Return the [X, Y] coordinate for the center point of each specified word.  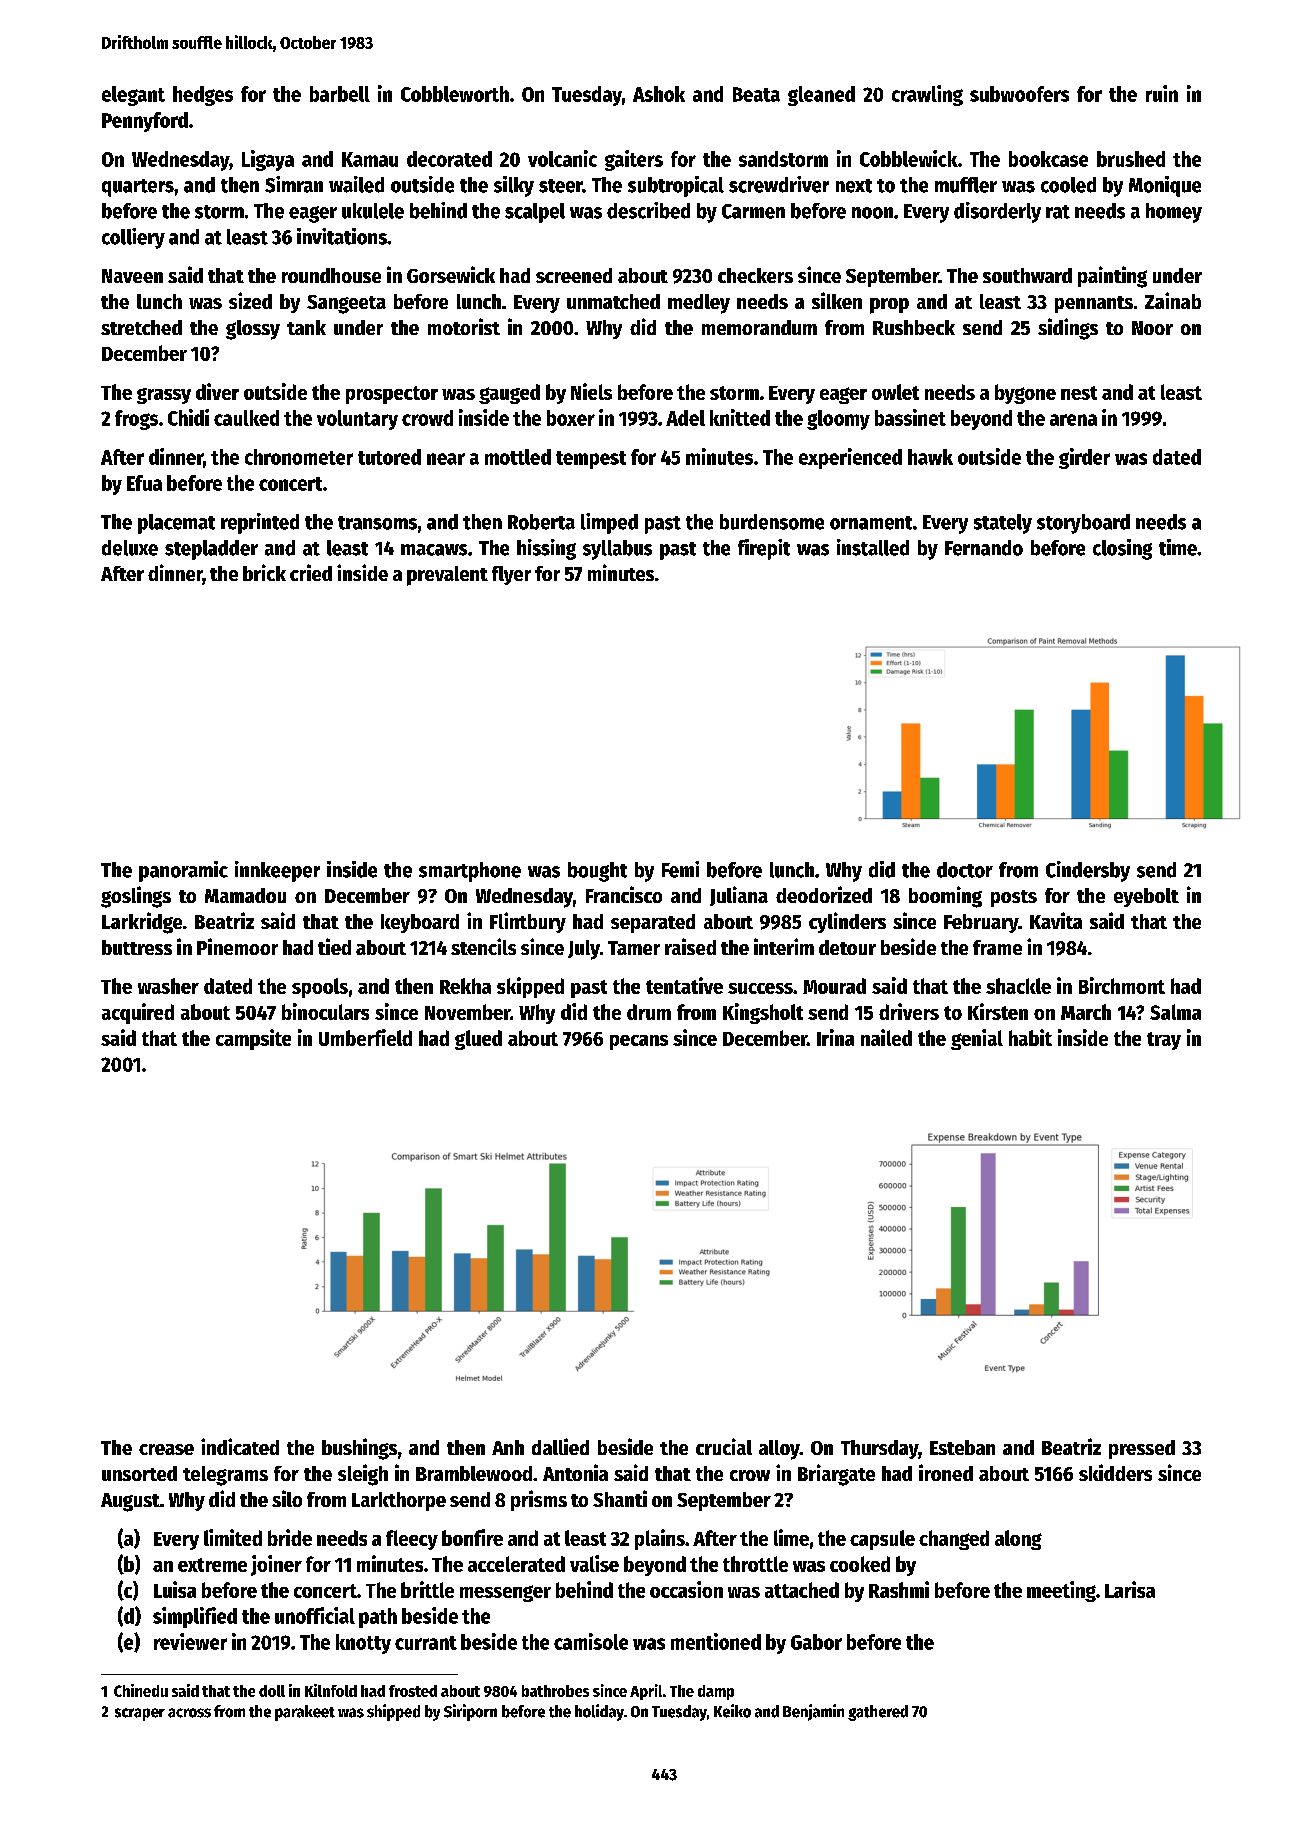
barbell [340, 94]
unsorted [139, 1473]
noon [872, 213]
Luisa [175, 1589]
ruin [1162, 93]
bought [597, 872]
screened [574, 275]
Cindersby [1088, 871]
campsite [253, 1039]
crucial [724, 1446]
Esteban [962, 1447]
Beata [756, 94]
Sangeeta [346, 304]
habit [1030, 1037]
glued [478, 1040]
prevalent [447, 576]
